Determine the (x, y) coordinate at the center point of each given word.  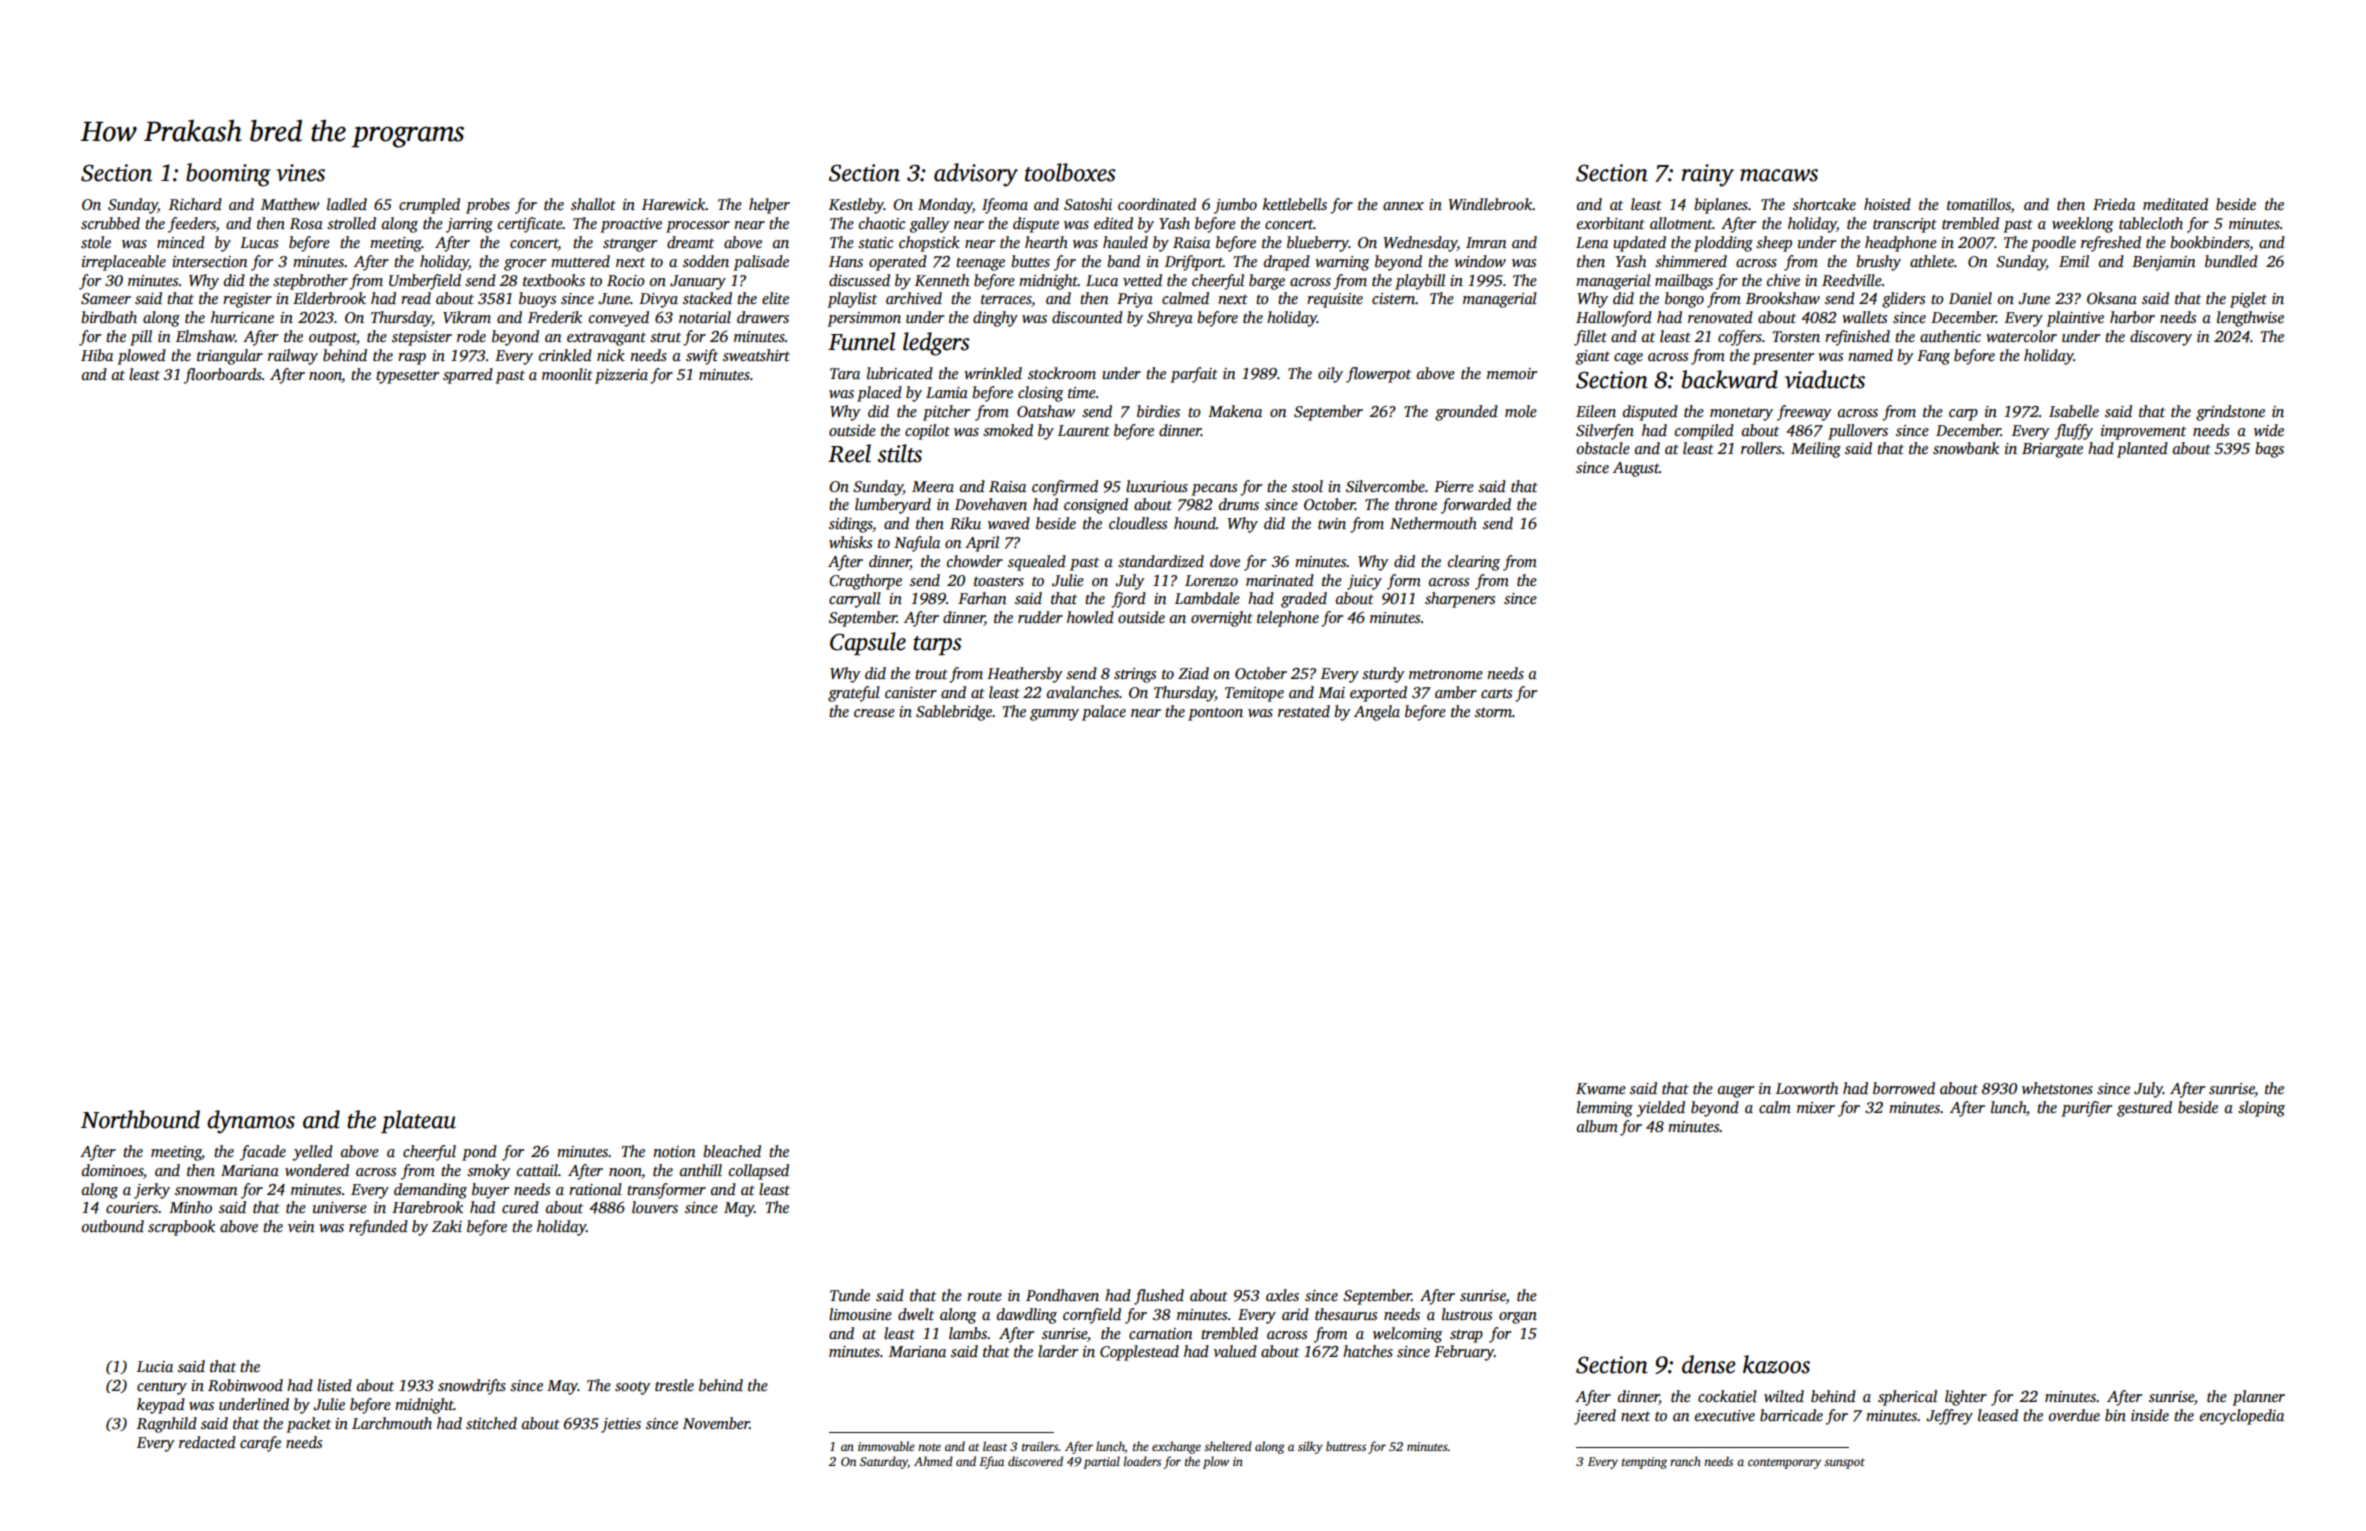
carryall (855, 600)
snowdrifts (472, 1387)
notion (674, 1151)
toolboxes (1070, 172)
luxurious (1157, 486)
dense (1709, 1364)
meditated (2175, 204)
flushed (1159, 1297)
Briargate (2052, 450)
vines (300, 173)
